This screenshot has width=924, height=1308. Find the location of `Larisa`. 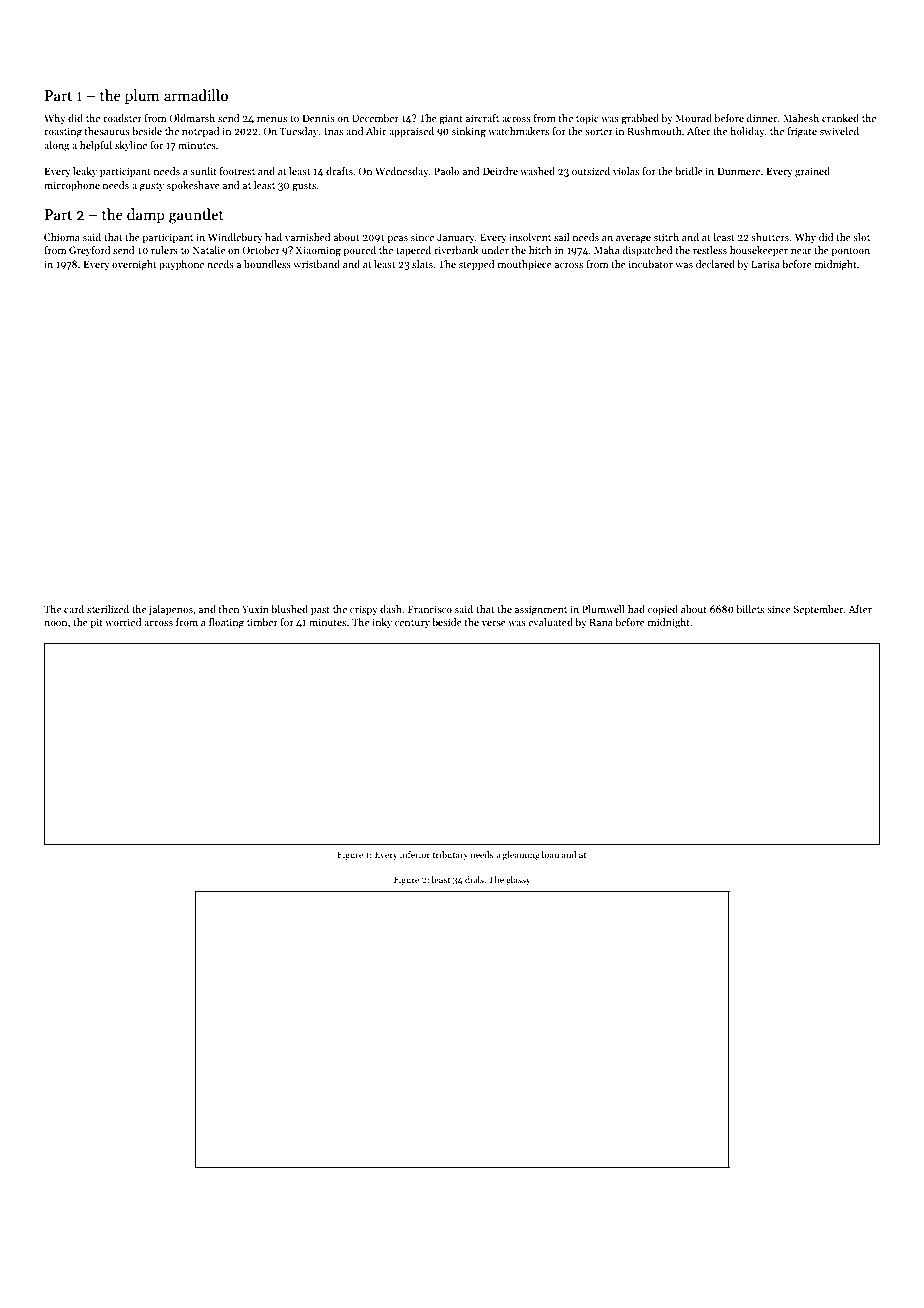

Larisa is located at coordinates (766, 264).
